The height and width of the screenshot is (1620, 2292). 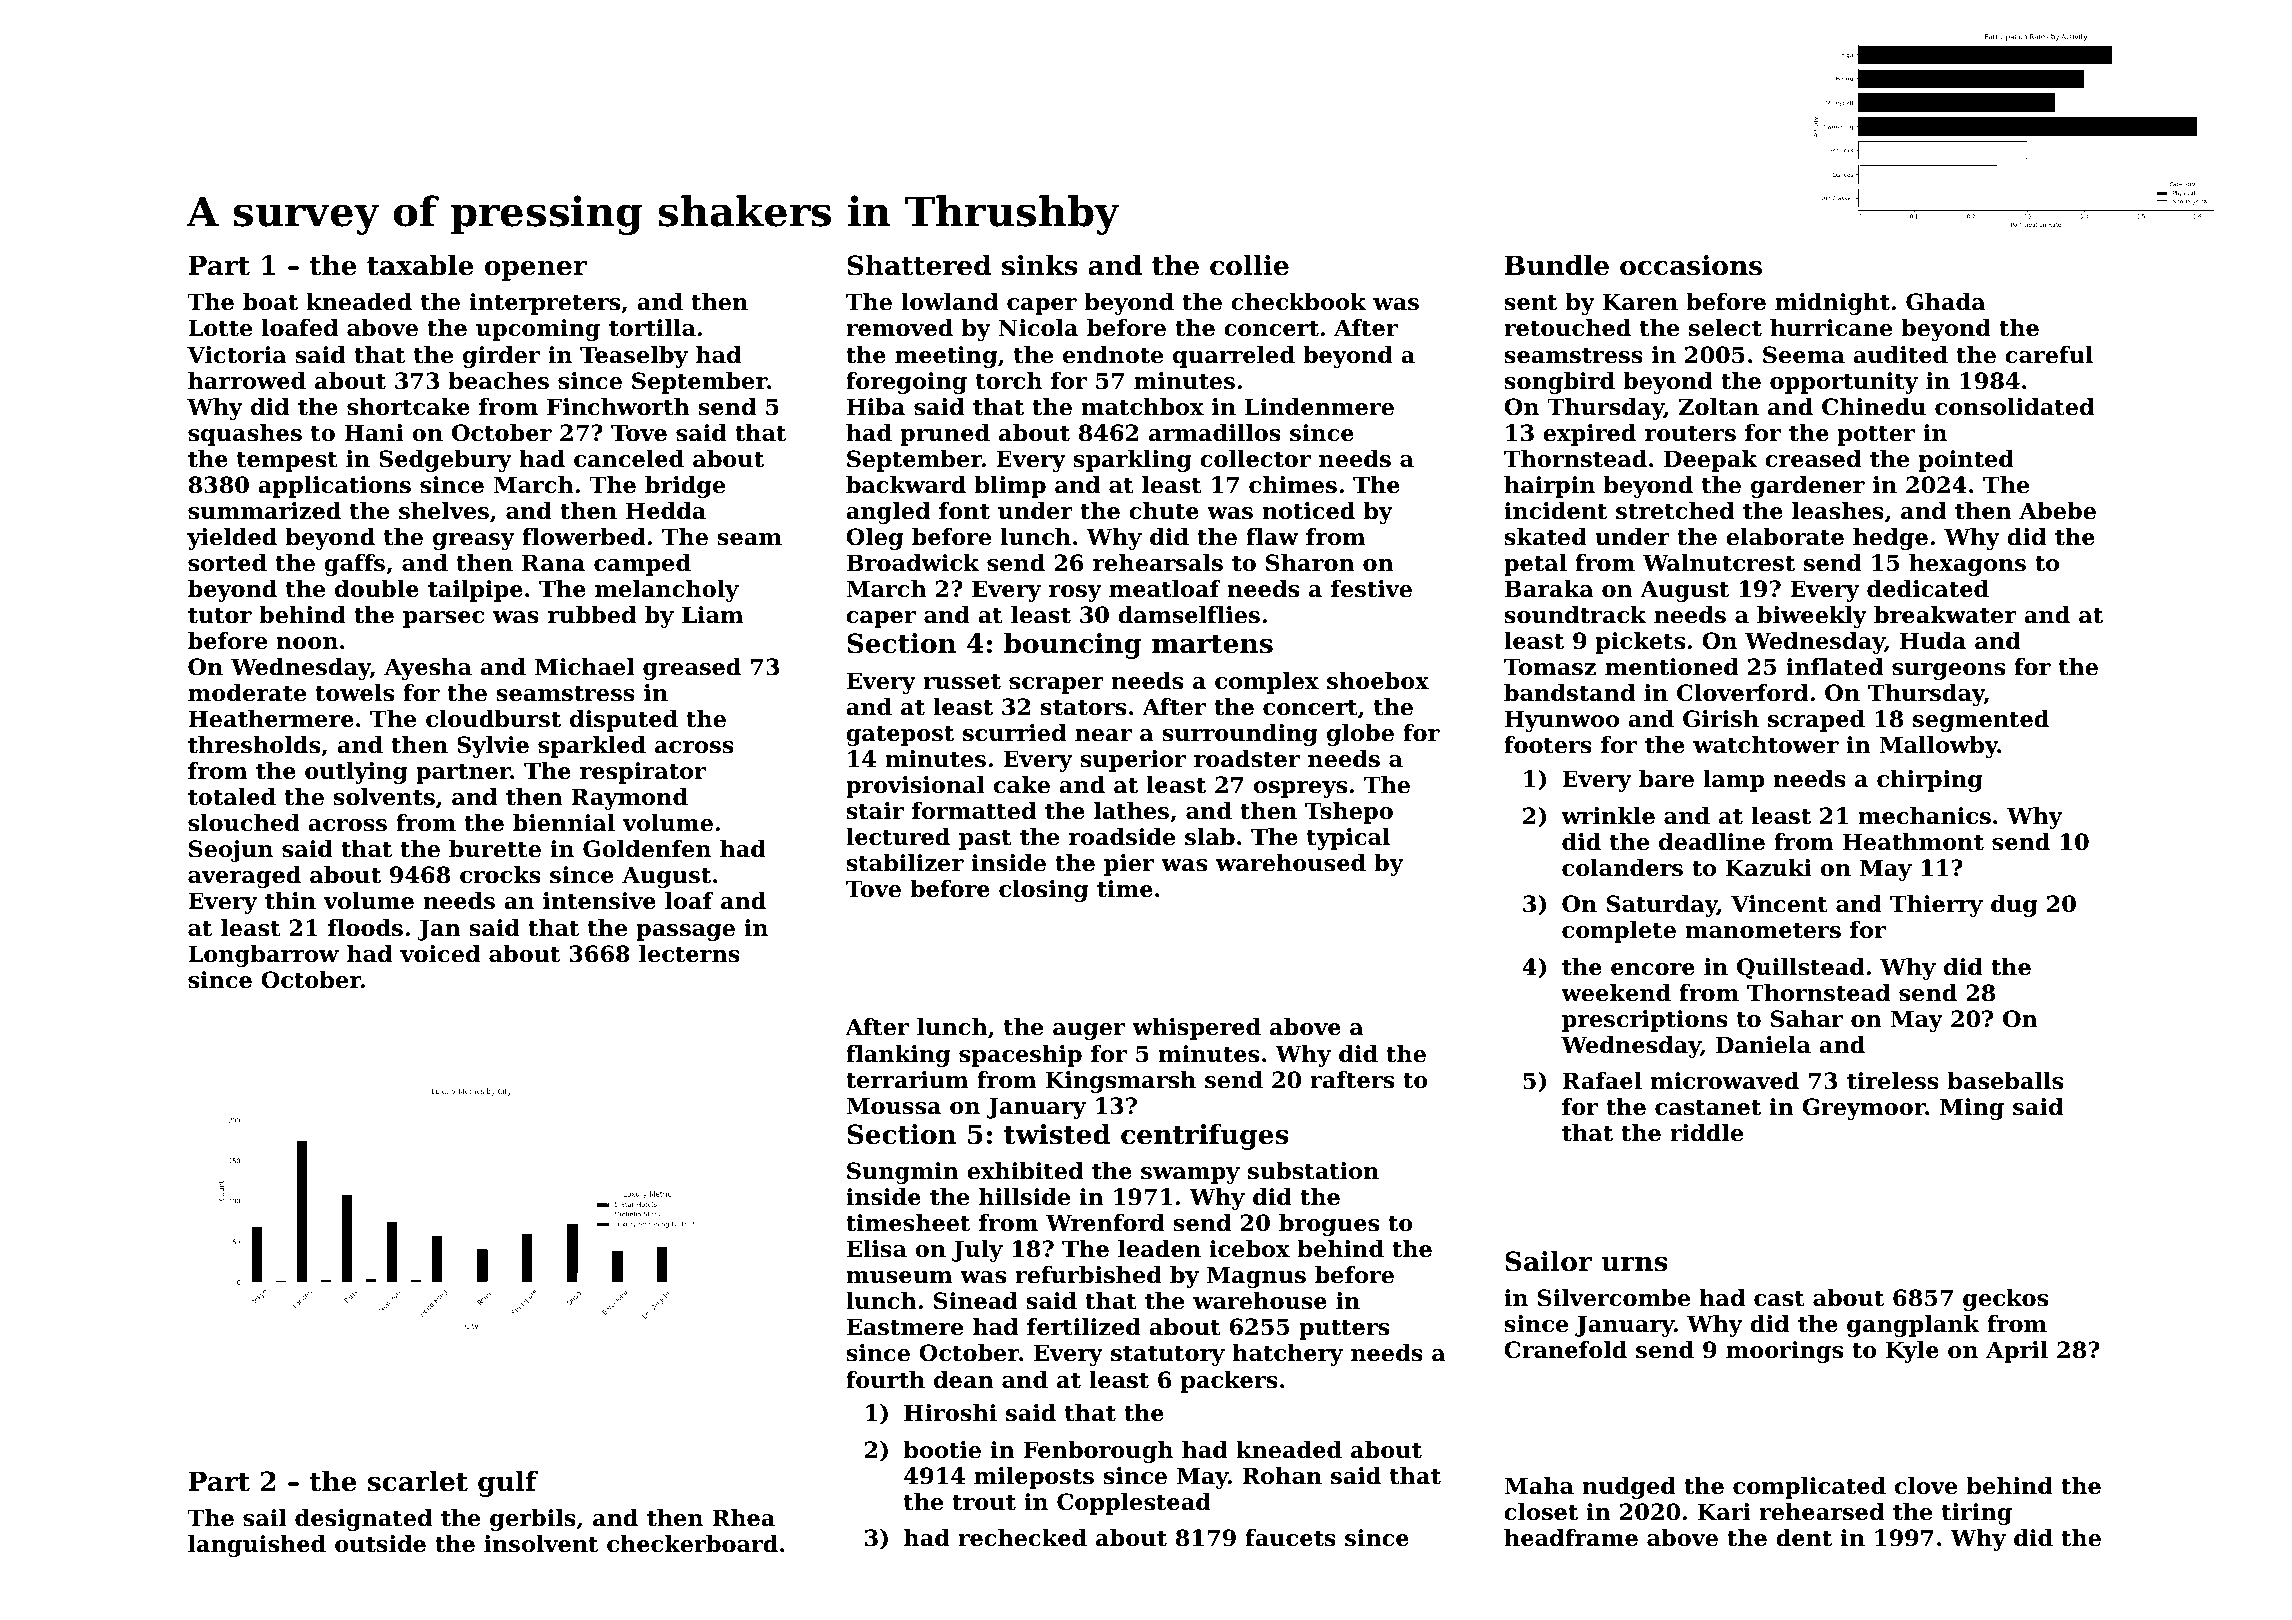 I want to click on hurricane, so click(x=1831, y=328).
